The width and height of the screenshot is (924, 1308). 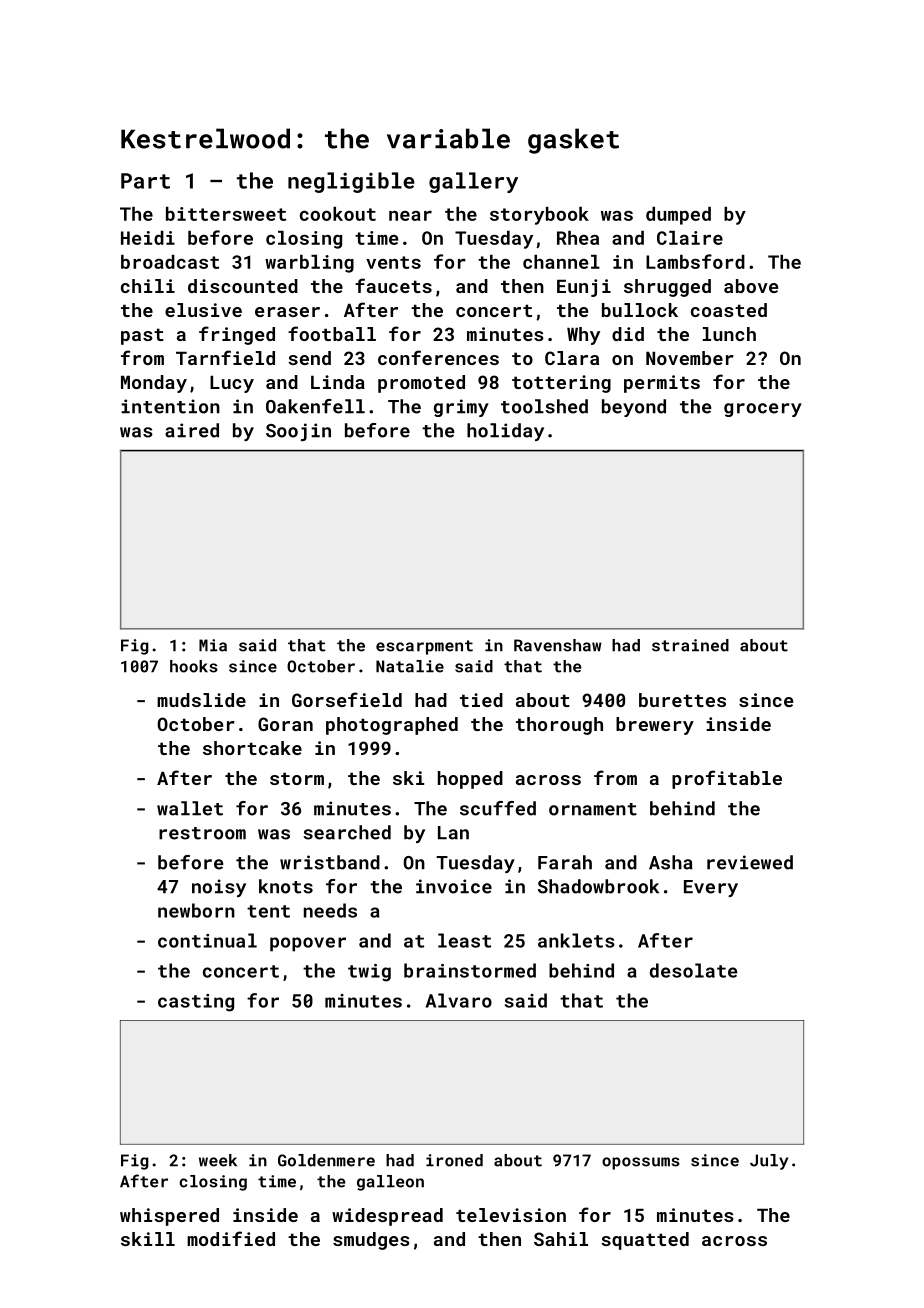 I want to click on Mia, so click(x=213, y=645).
